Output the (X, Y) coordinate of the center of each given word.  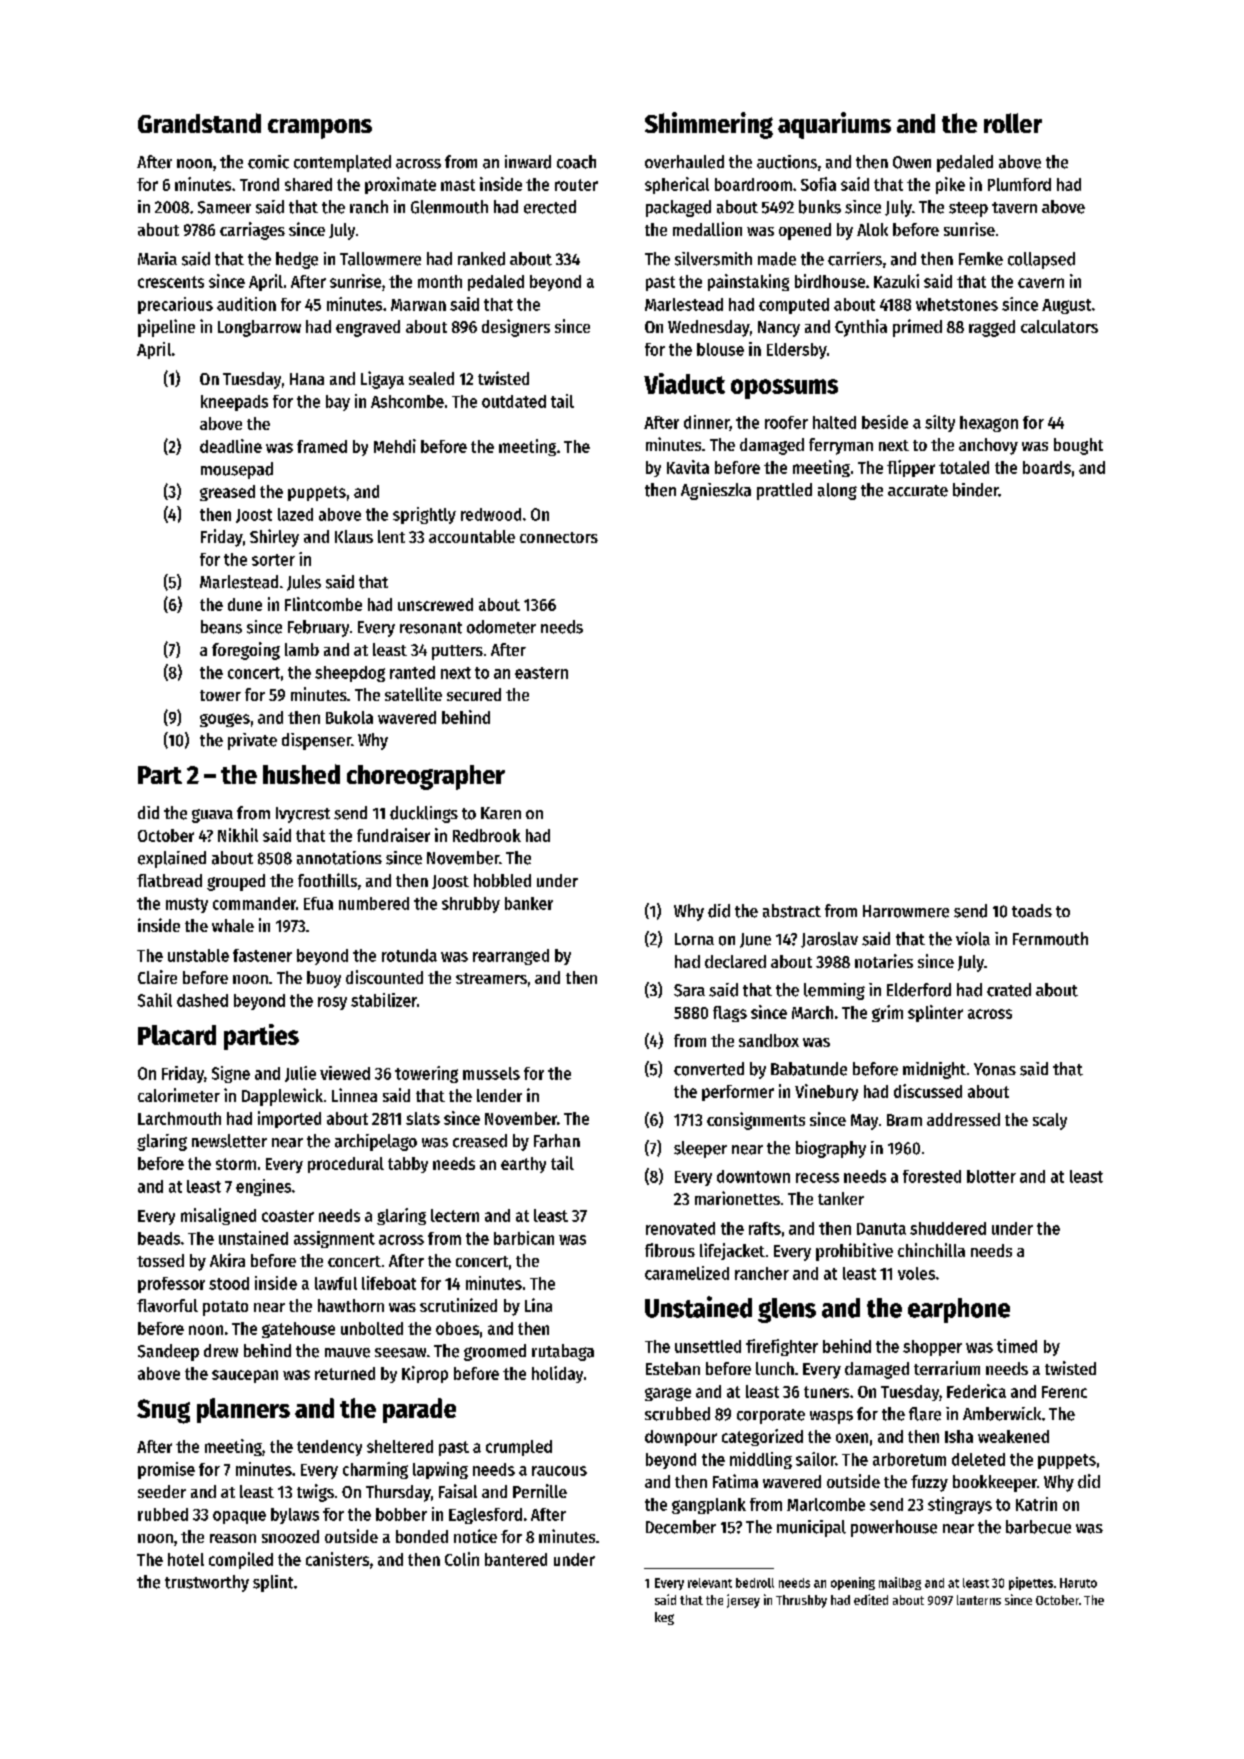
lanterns (979, 1600)
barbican (524, 1238)
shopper (932, 1348)
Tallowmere (380, 259)
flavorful (167, 1305)
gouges (225, 720)
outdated (514, 401)
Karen (501, 813)
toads (1032, 911)
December (681, 1527)
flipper (911, 468)
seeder (162, 1491)
